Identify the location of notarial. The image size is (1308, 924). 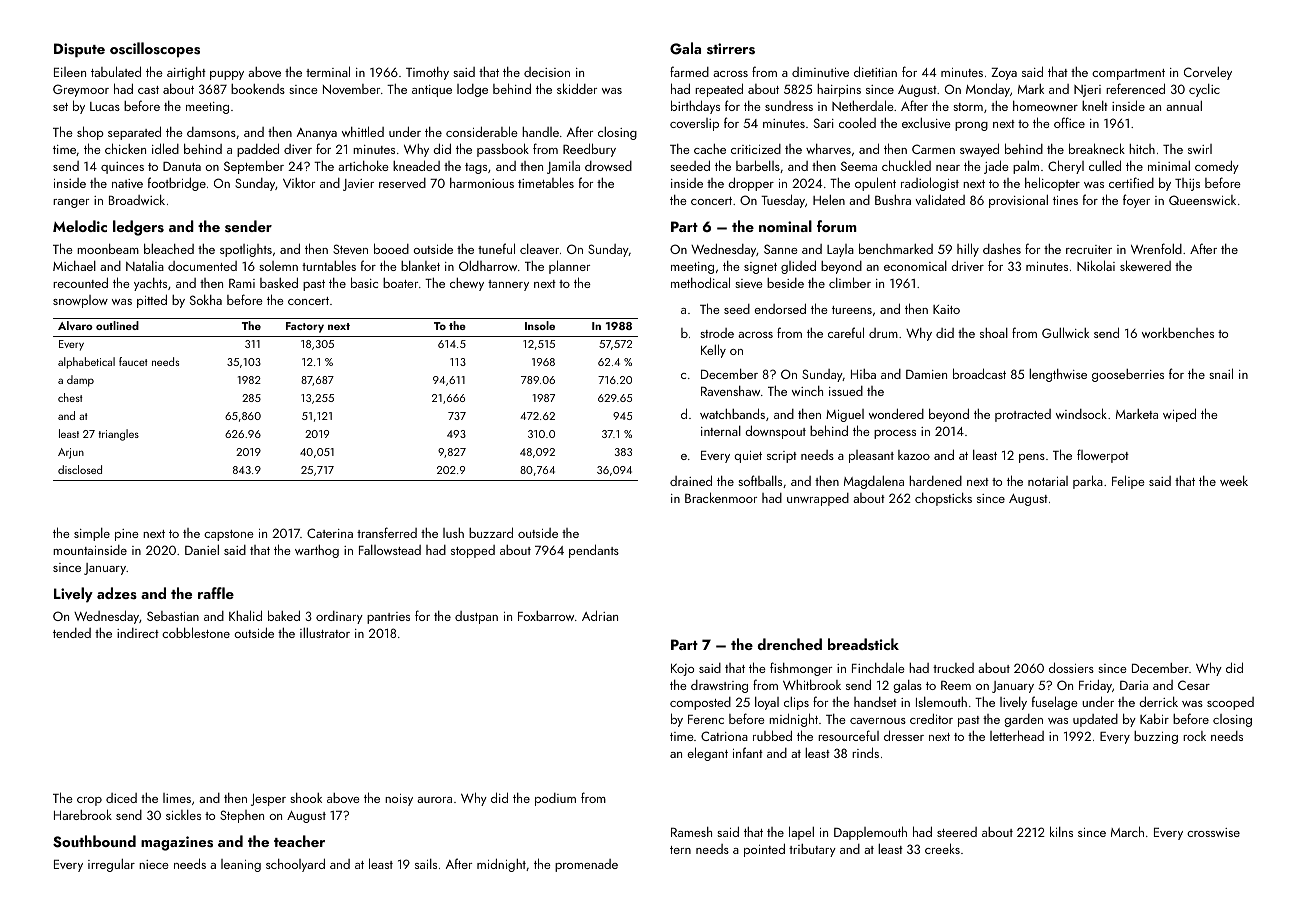
(1048, 481).
